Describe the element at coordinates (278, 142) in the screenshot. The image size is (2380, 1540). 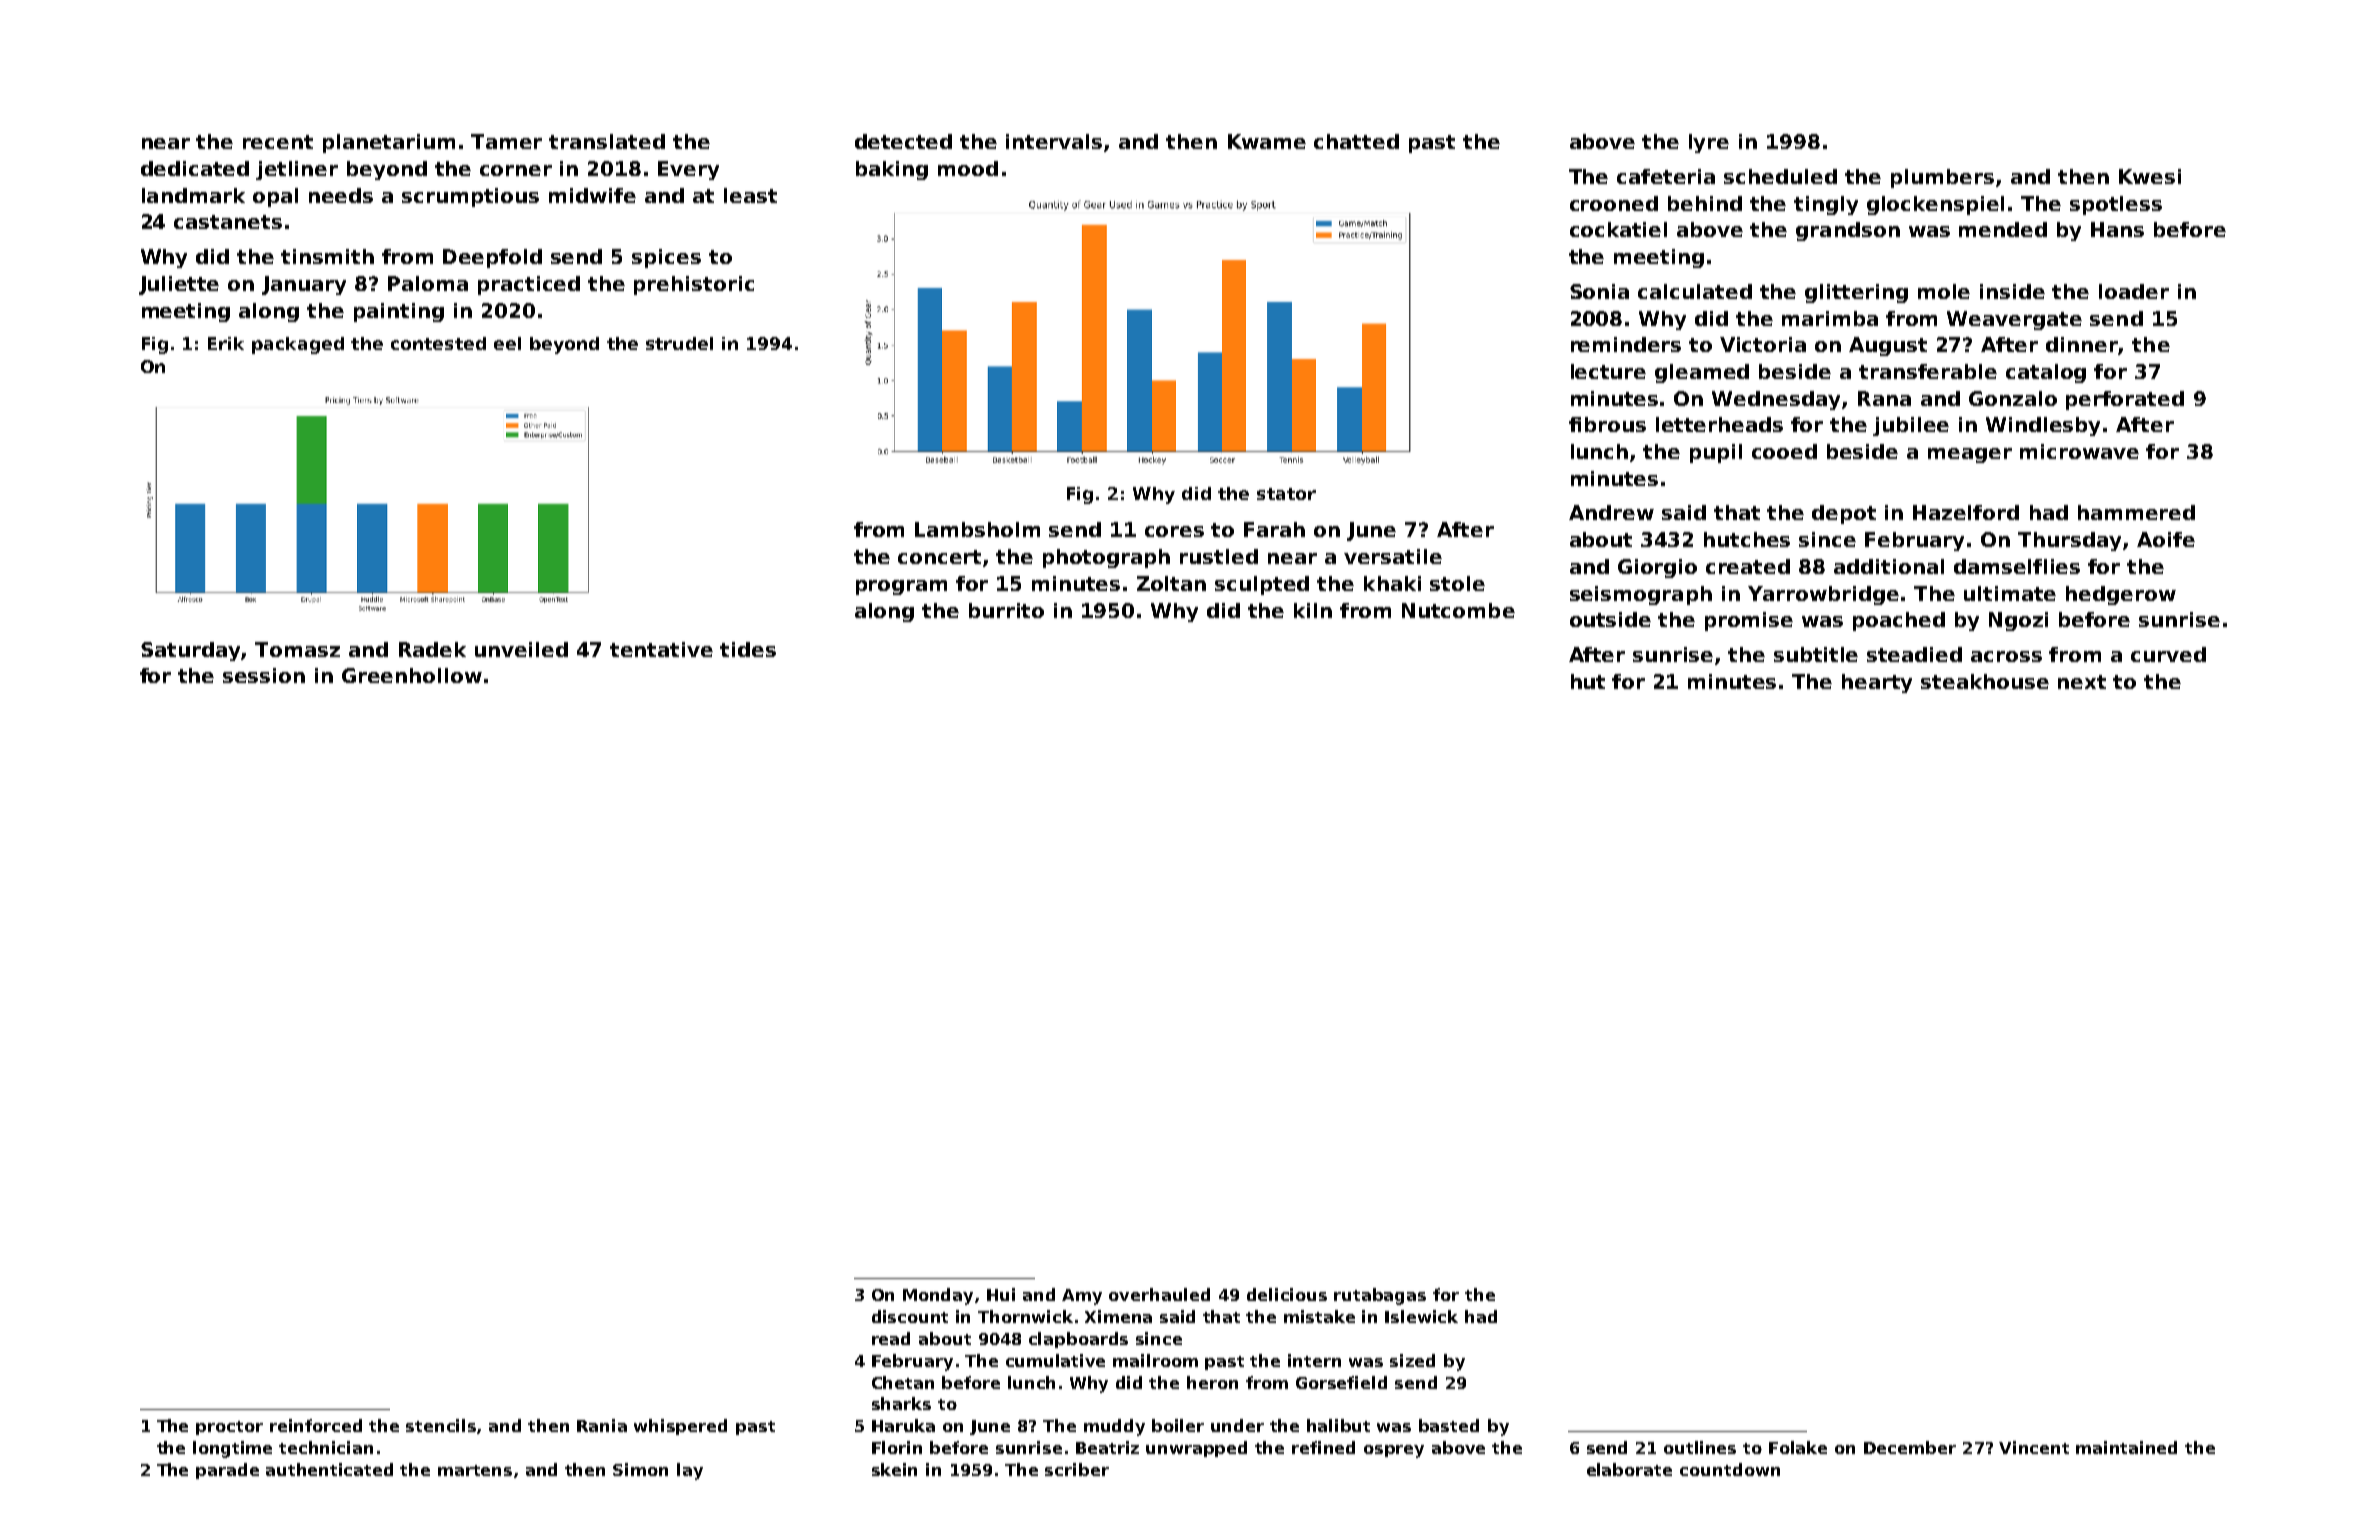
I see `recent` at that location.
